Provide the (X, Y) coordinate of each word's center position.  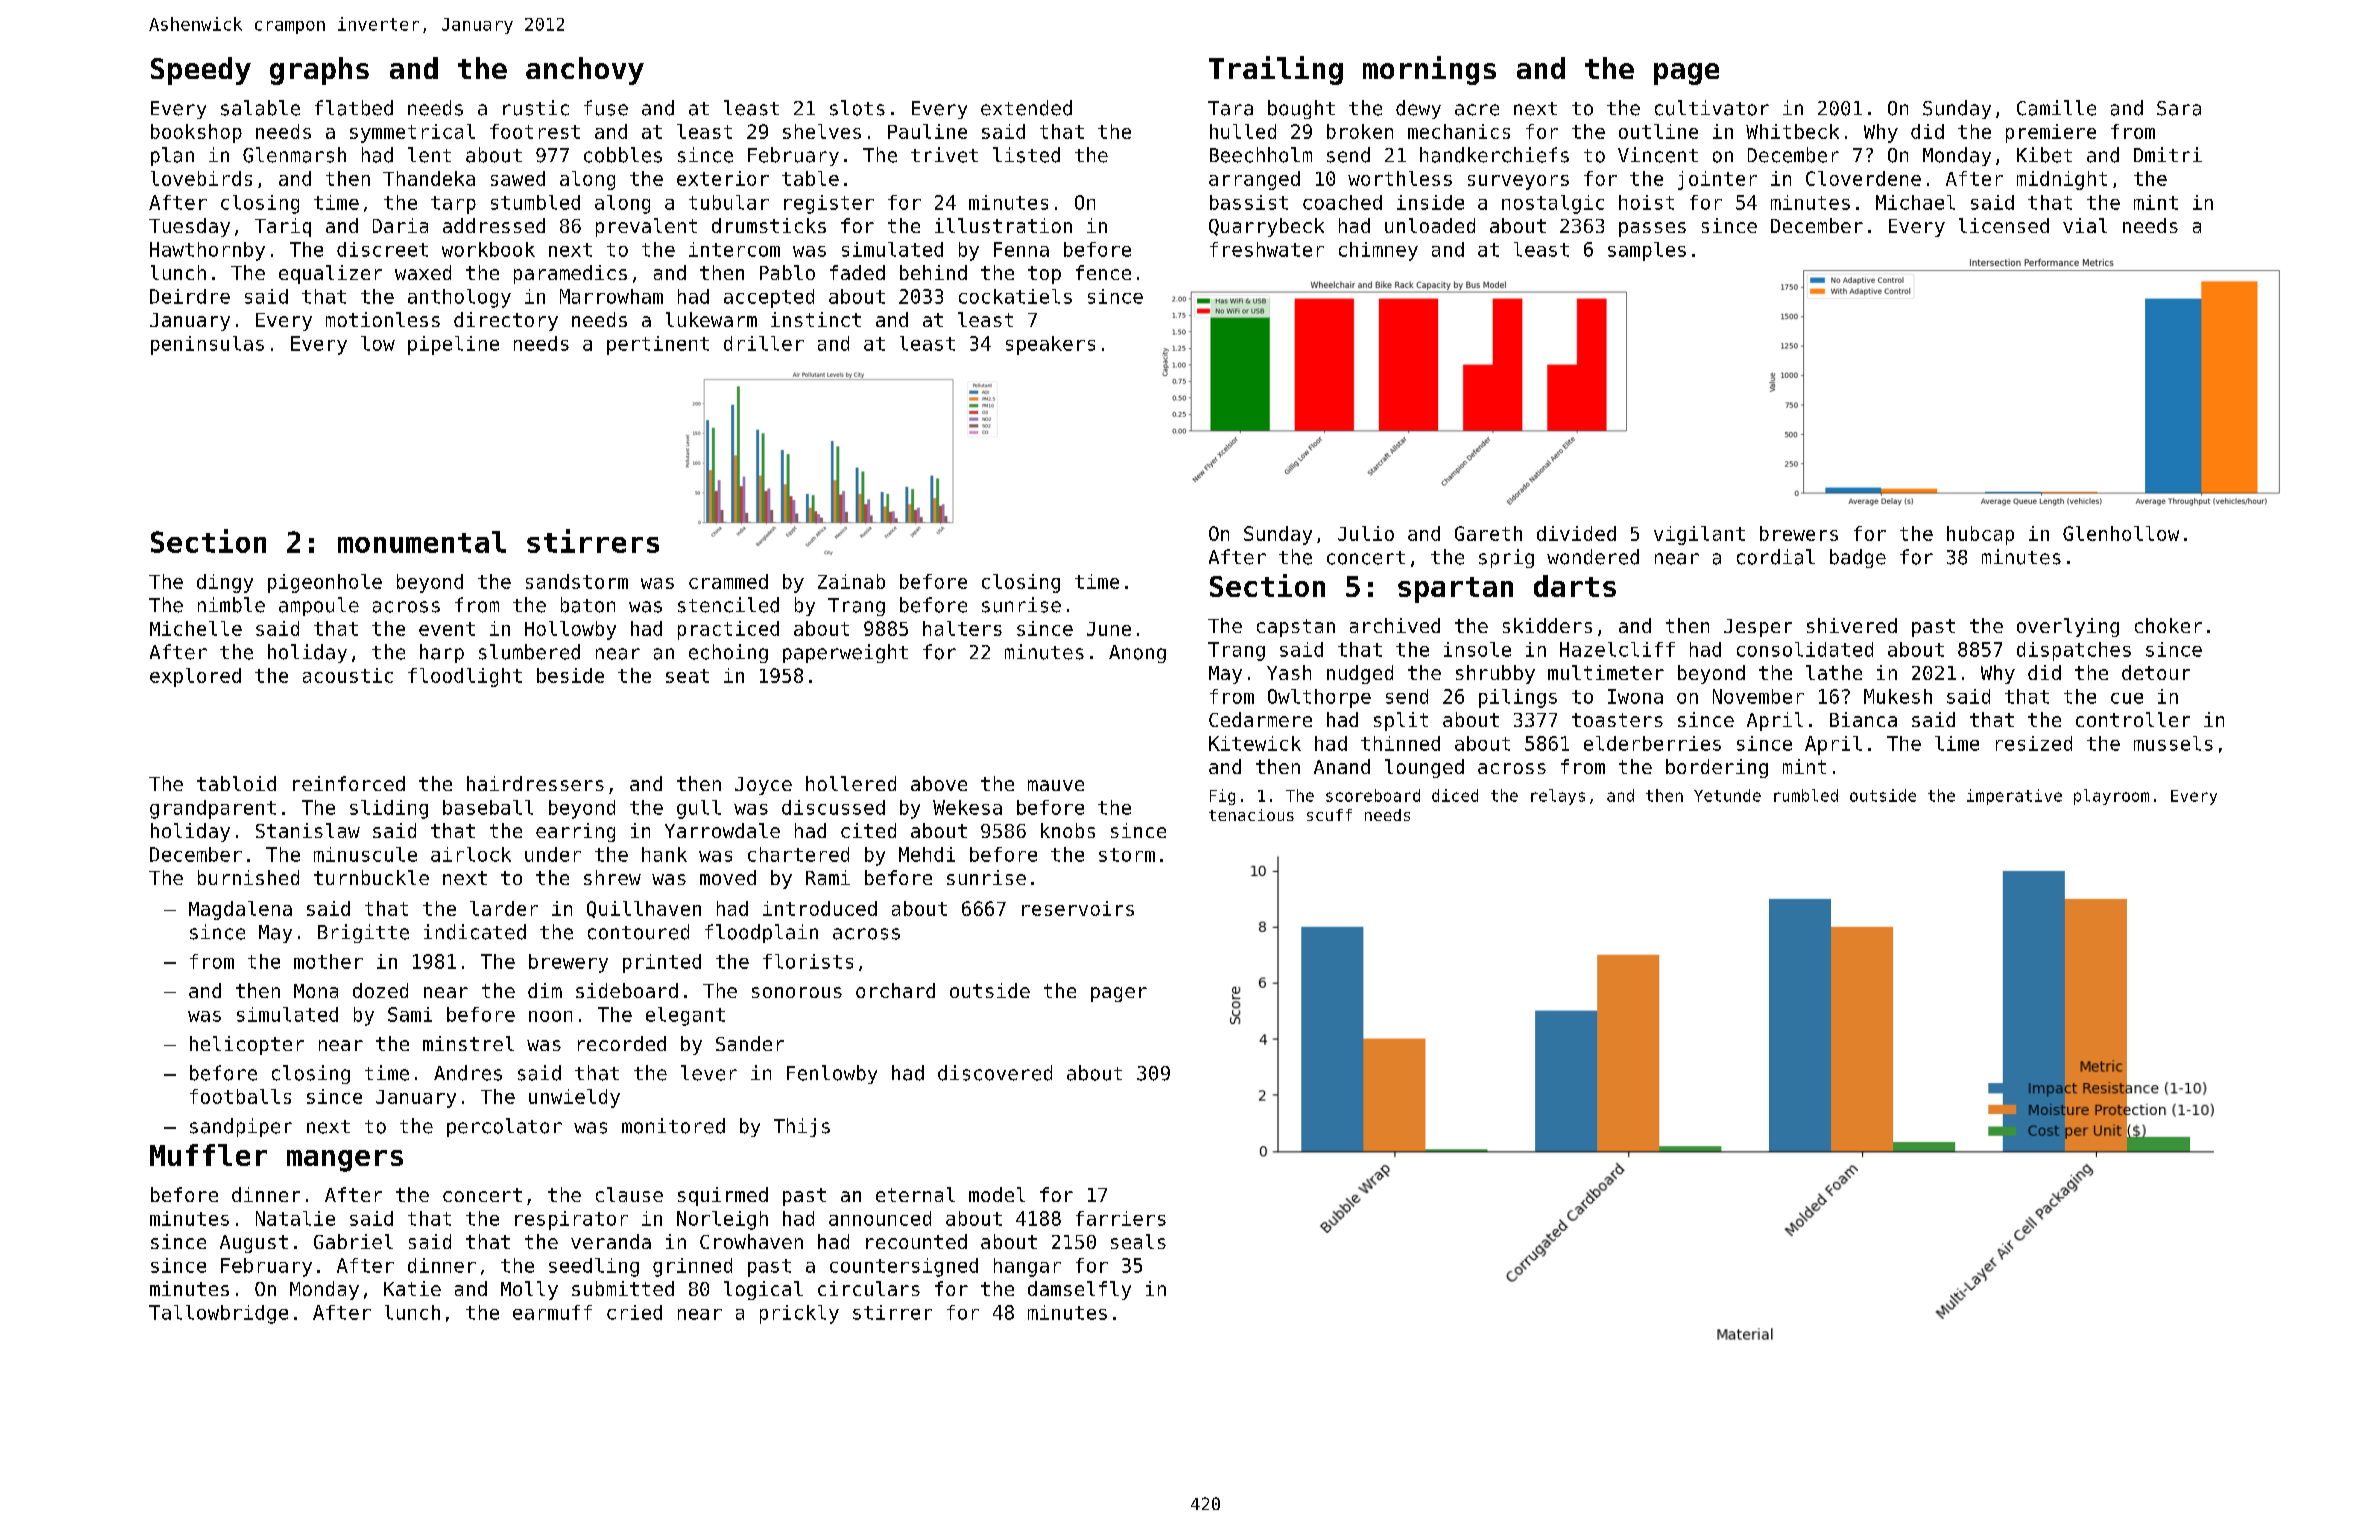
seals (1138, 1241)
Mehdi (927, 854)
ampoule (319, 606)
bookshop (196, 133)
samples (1647, 251)
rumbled (1806, 795)
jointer (1717, 180)
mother (328, 961)
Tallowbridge (218, 1314)
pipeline (453, 345)
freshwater (1267, 249)
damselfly (1079, 1290)
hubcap (1980, 535)
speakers (1050, 345)
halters (962, 628)
